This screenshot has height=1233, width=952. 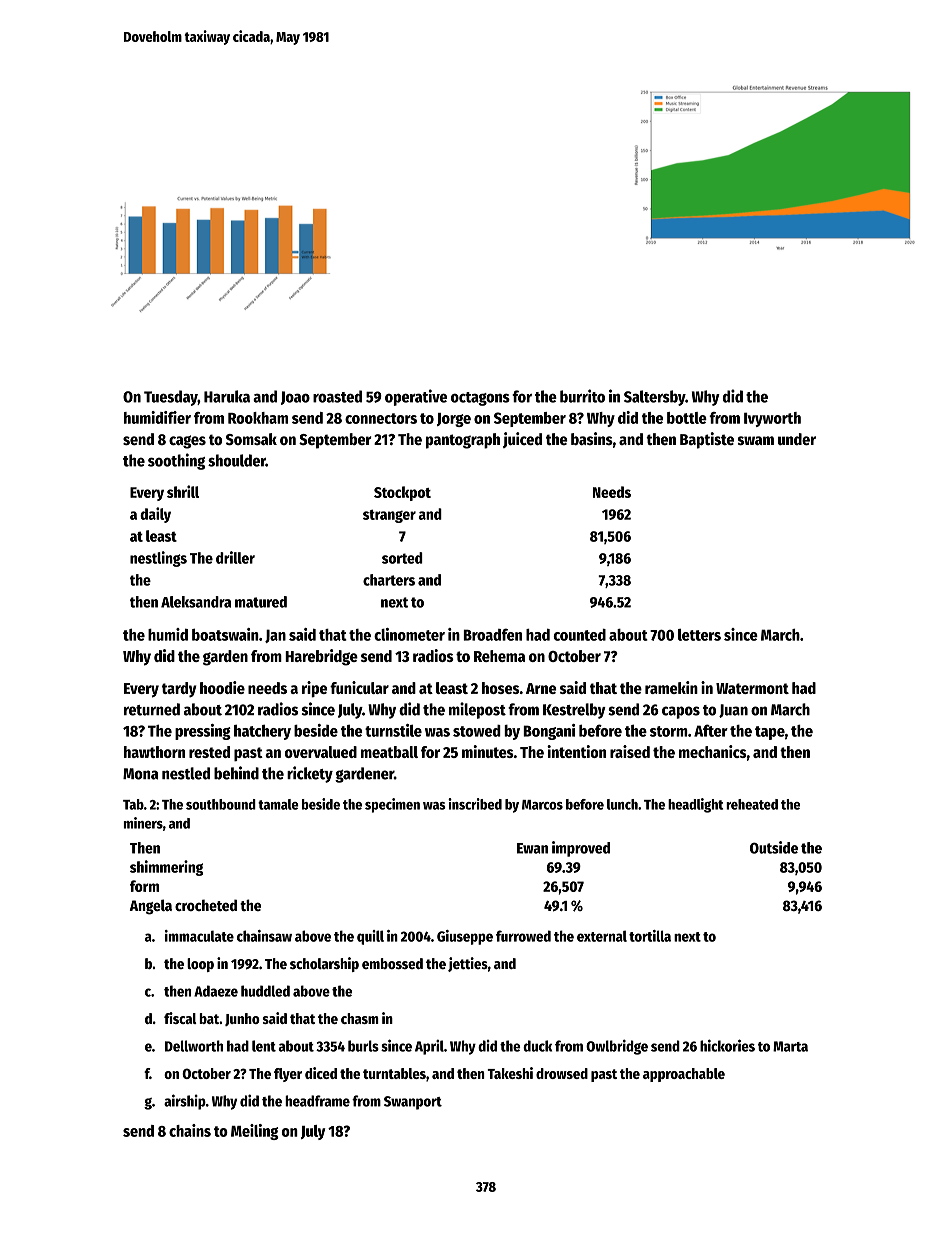 I want to click on swam, so click(x=756, y=440).
